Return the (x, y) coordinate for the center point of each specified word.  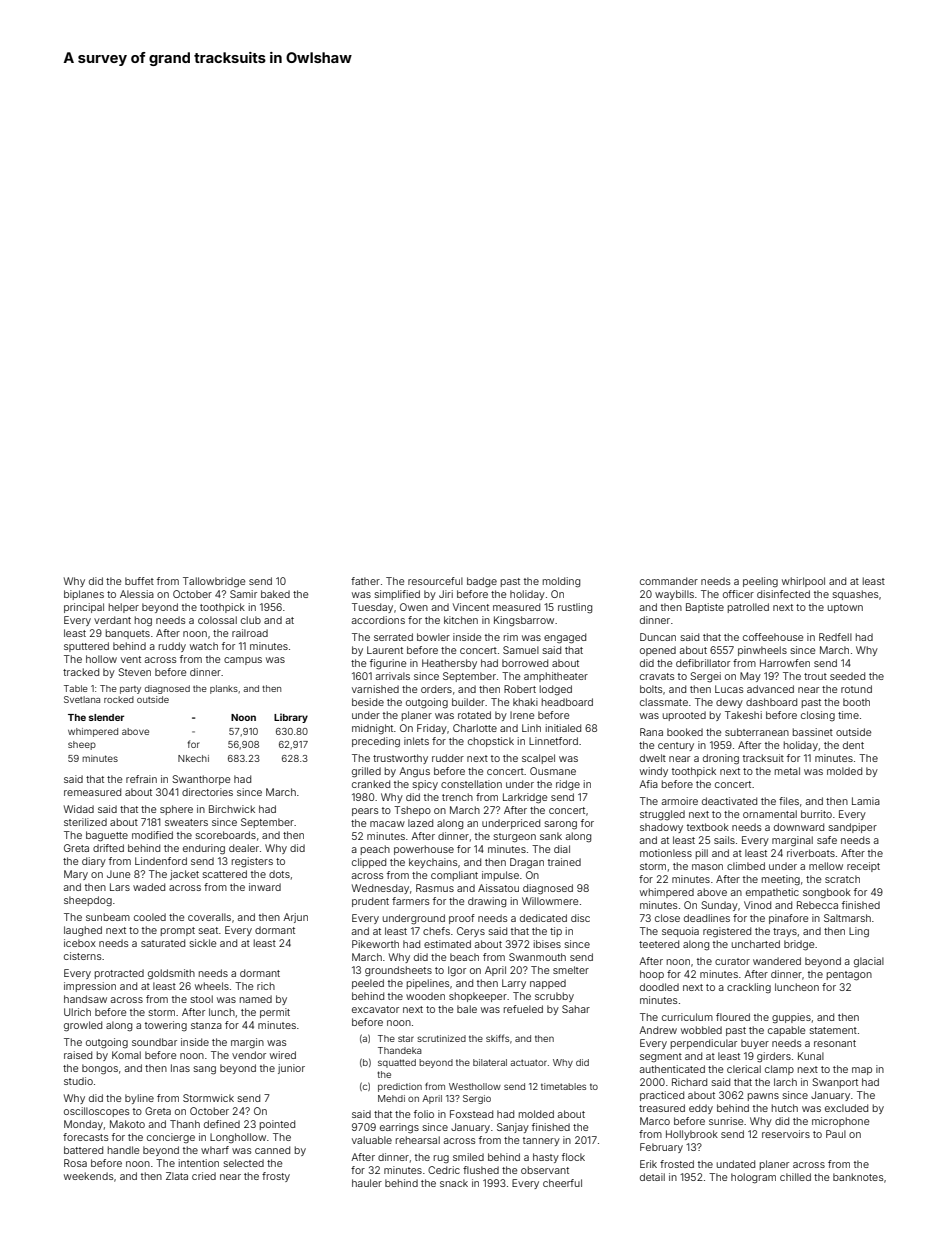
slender (106, 717)
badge (482, 582)
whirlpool (803, 582)
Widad (79, 809)
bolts (651, 689)
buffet (139, 581)
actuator (528, 1062)
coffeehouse (773, 637)
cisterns (82, 956)
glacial (869, 962)
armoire (680, 801)
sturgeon (515, 838)
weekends (88, 1176)
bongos (100, 1069)
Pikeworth (375, 944)
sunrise (726, 1121)
